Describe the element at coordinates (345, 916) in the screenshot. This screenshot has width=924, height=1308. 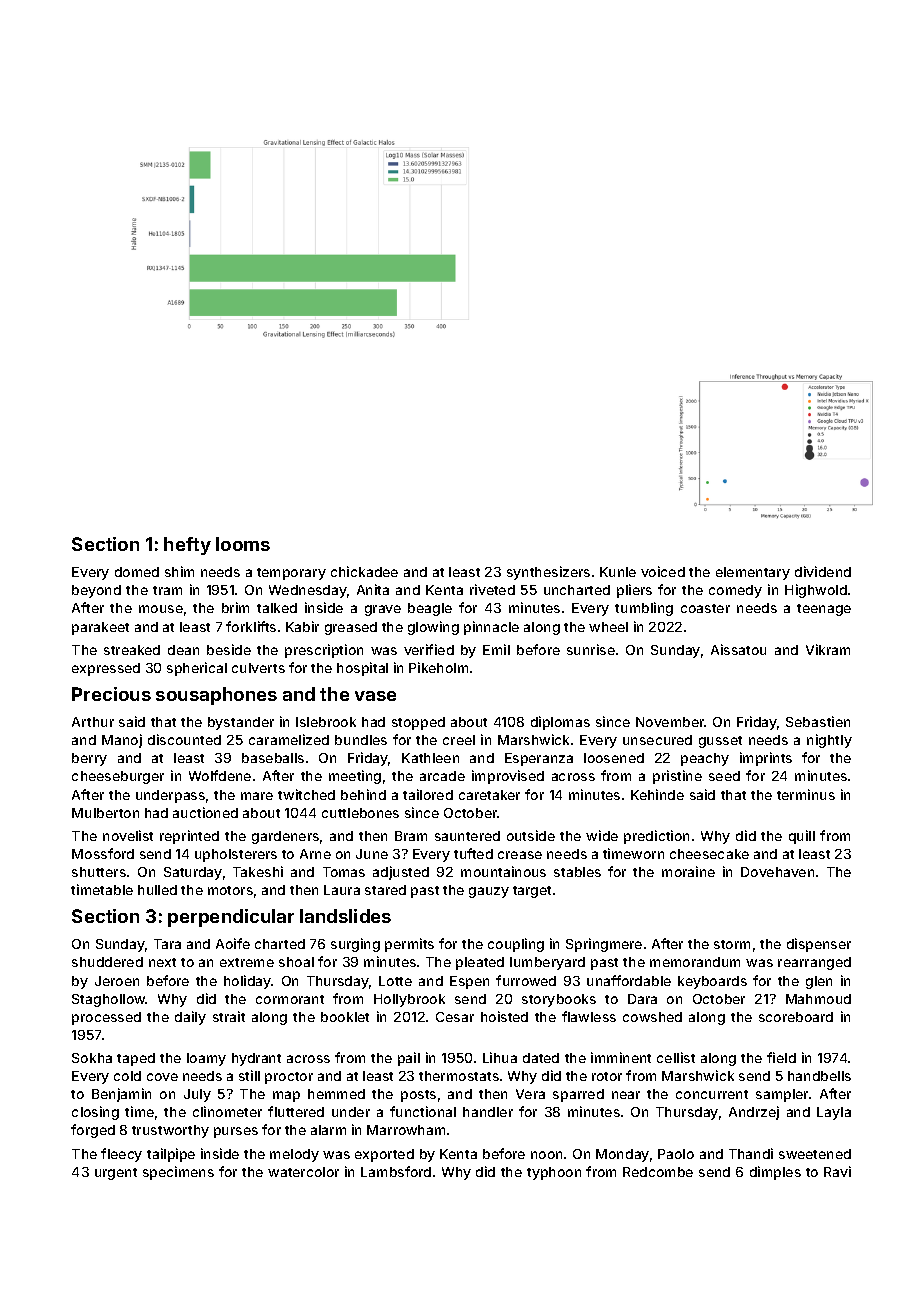
I see `landslides` at that location.
